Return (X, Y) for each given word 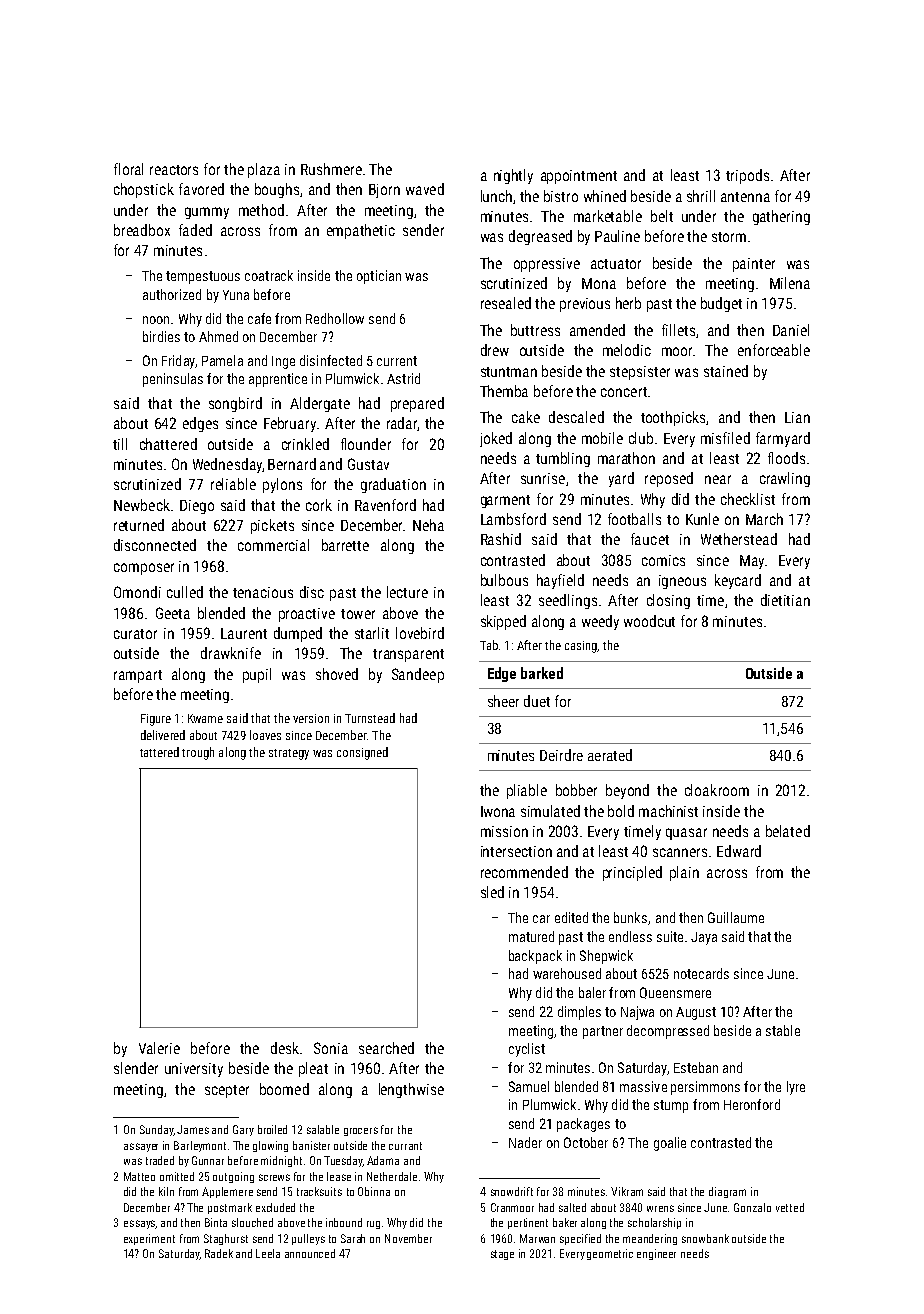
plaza (264, 170)
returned (139, 525)
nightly (513, 176)
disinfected (331, 360)
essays (140, 1224)
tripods (747, 176)
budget (721, 304)
